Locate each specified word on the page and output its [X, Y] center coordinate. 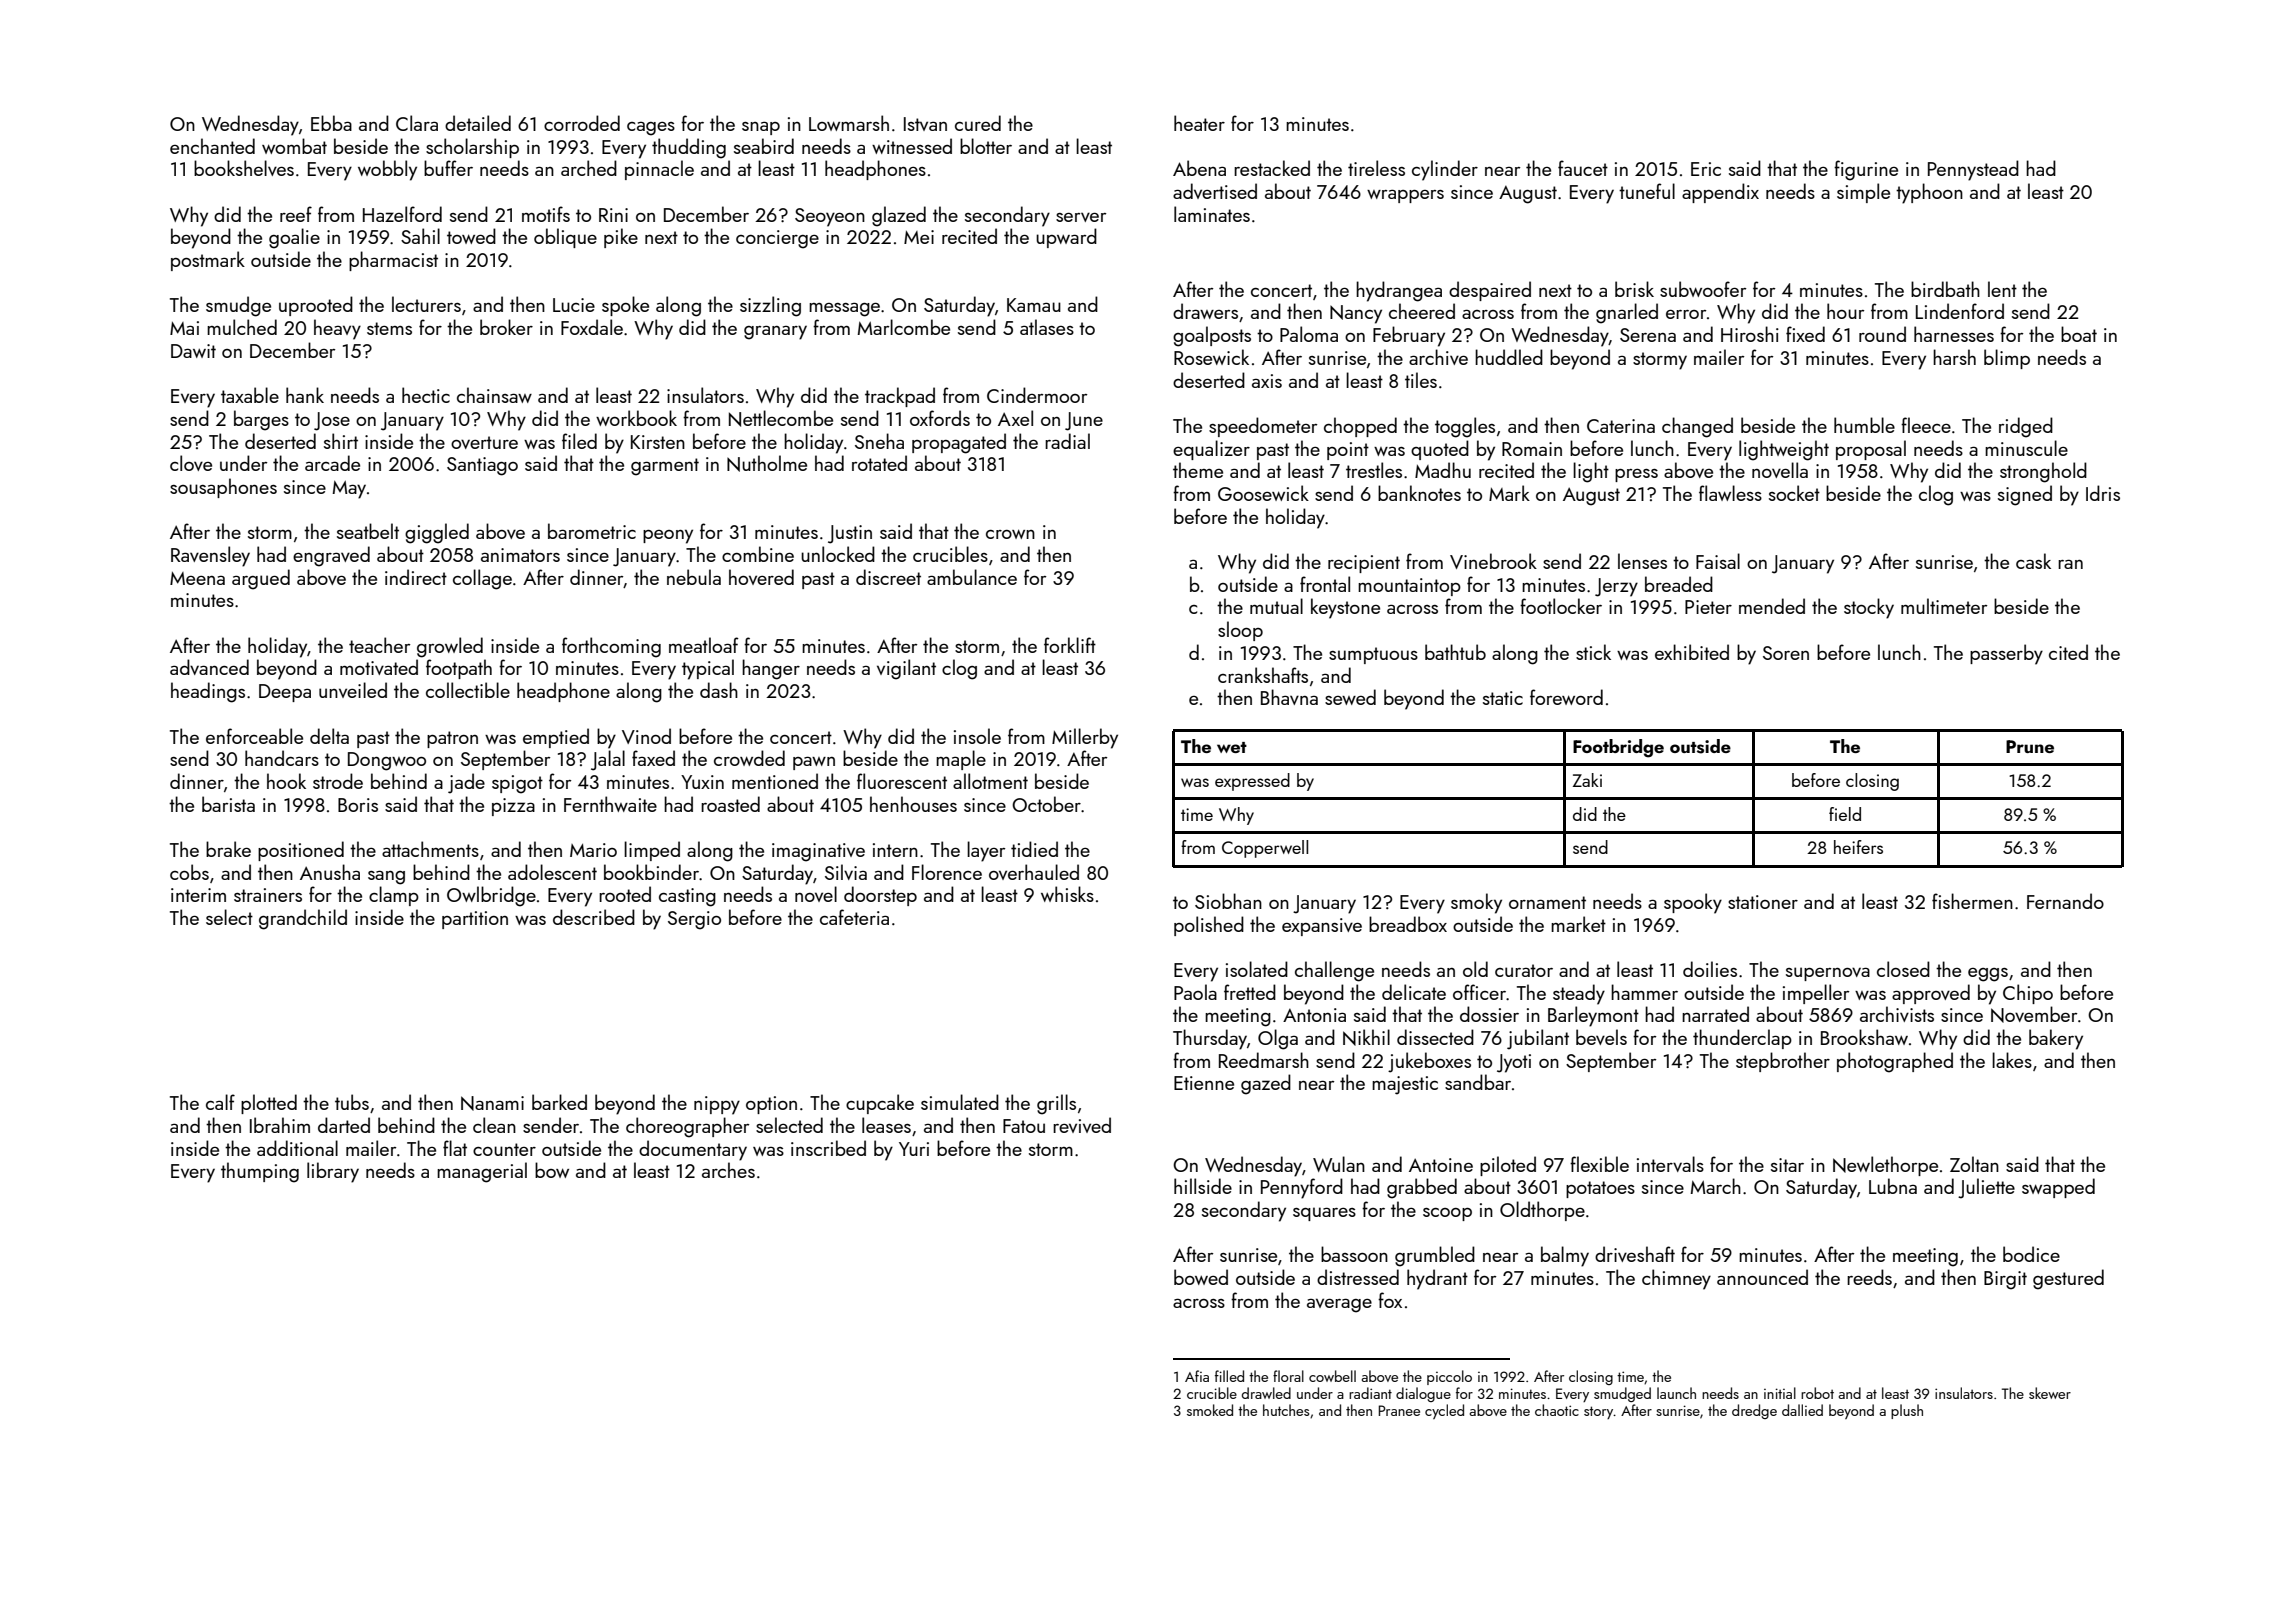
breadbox [1408, 924]
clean [494, 1125]
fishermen [1972, 901]
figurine [1866, 170]
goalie [294, 238]
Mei [919, 237]
